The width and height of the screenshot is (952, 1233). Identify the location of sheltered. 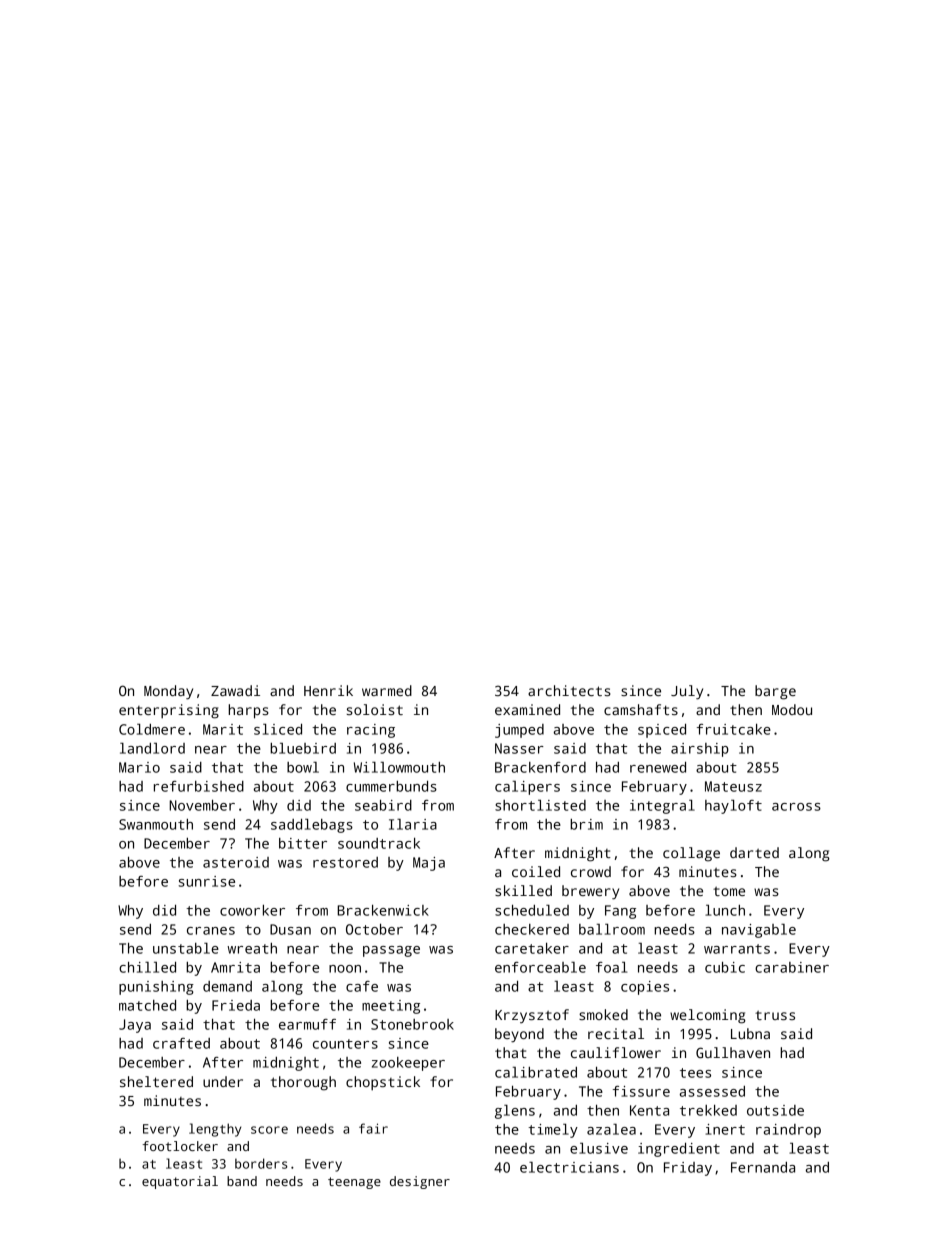
(156, 1081).
